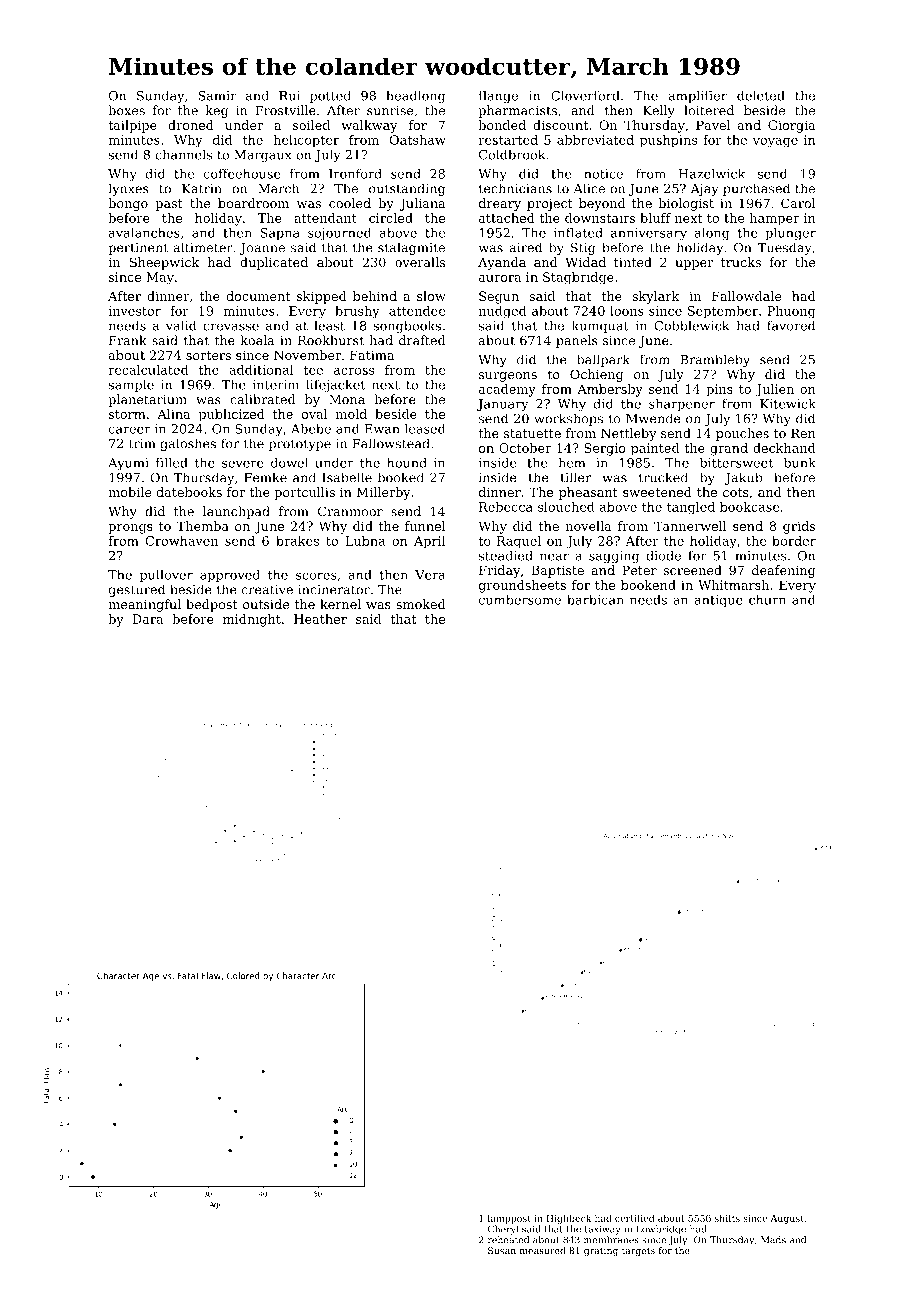 The height and width of the image is (1308, 924). Describe the element at coordinates (418, 140) in the image. I see `Oatshaw` at that location.
